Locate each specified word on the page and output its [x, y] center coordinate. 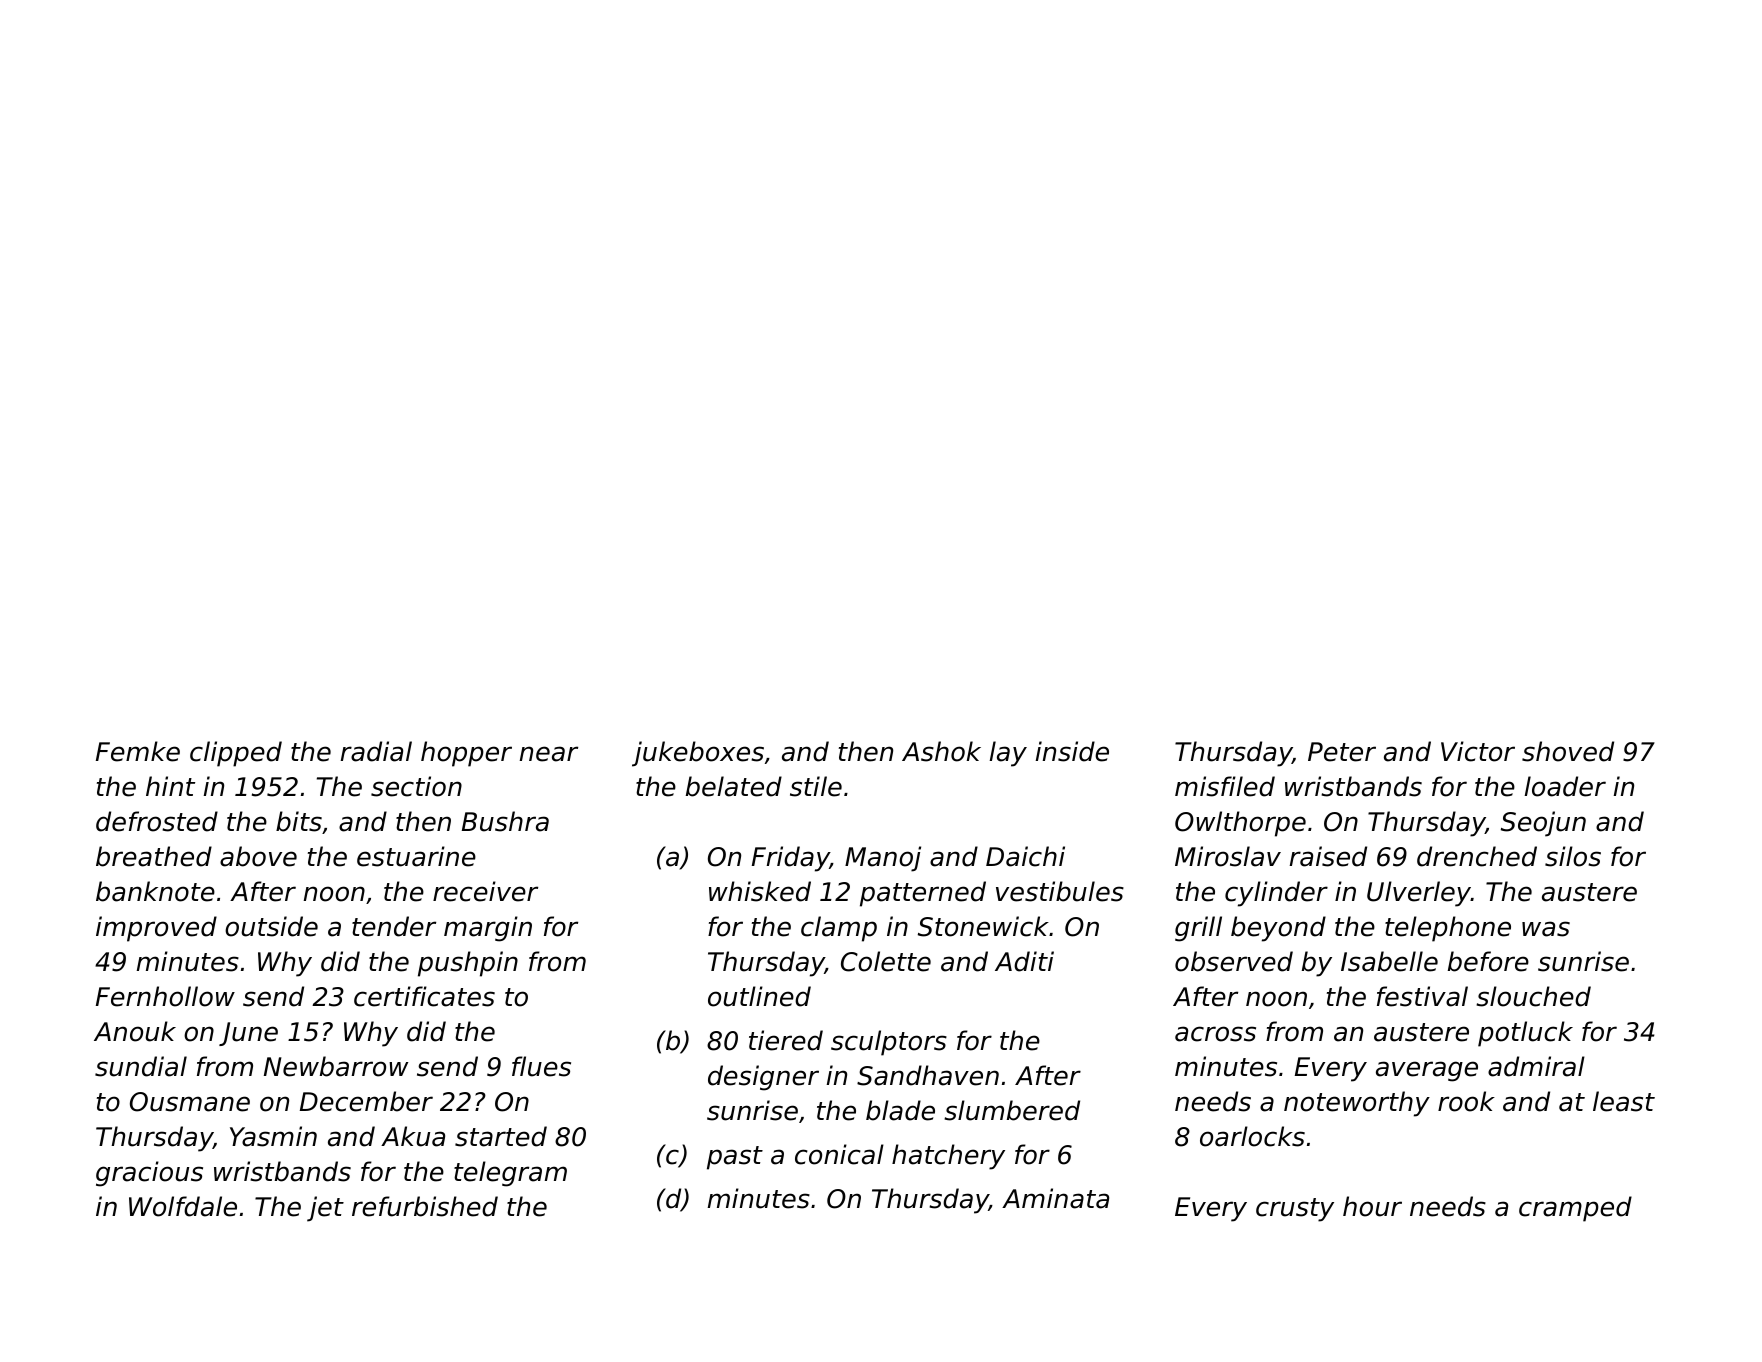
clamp [839, 929]
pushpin [468, 964]
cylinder [1276, 894]
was [1546, 929]
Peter [1342, 752]
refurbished [425, 1206]
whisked [760, 891]
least [1624, 1101]
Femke [138, 751]
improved [156, 929]
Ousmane [190, 1102]
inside [1072, 751]
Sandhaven [928, 1075]
